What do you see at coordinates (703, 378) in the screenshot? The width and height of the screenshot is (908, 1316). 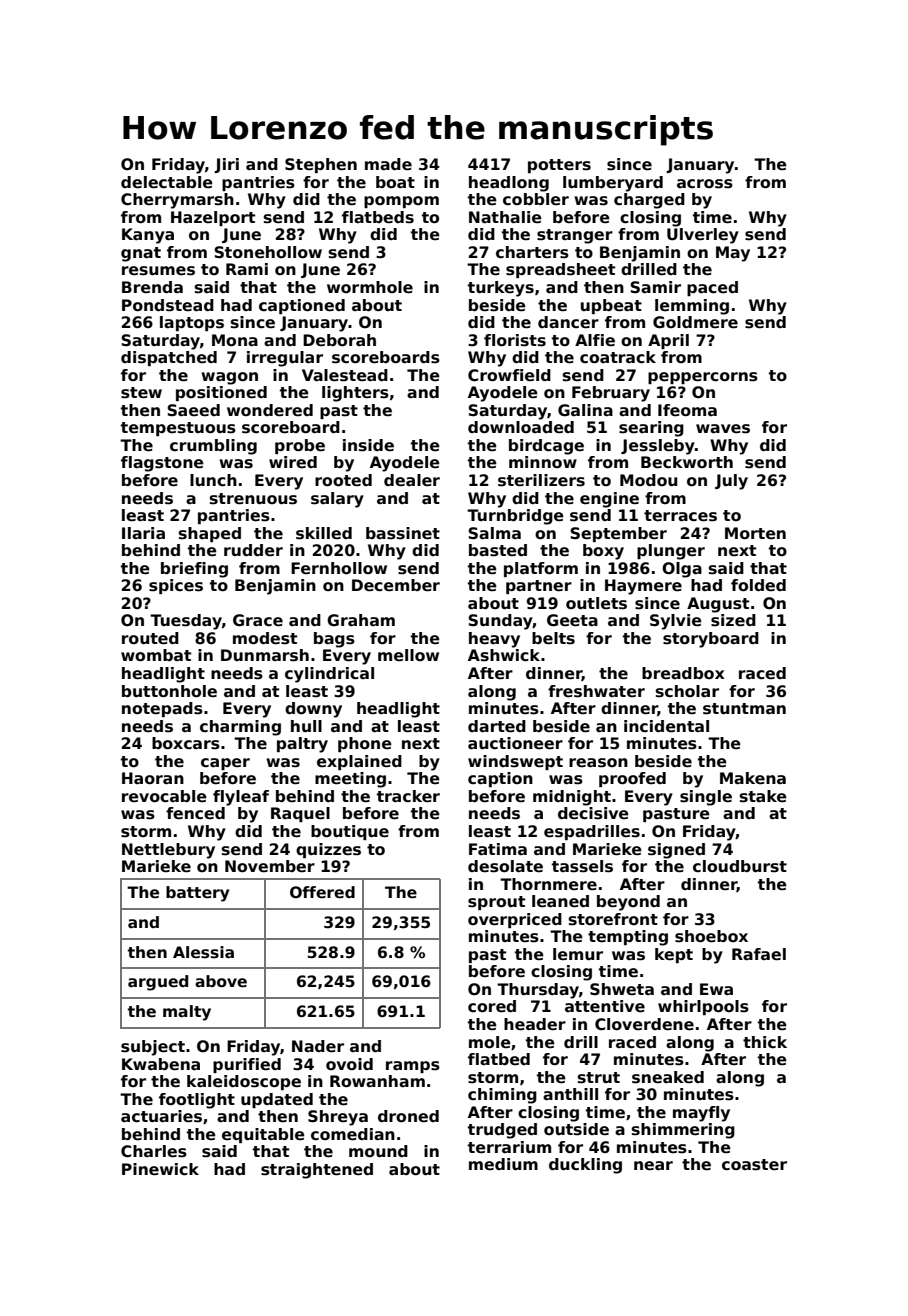 I see `peppercorns` at bounding box center [703, 378].
